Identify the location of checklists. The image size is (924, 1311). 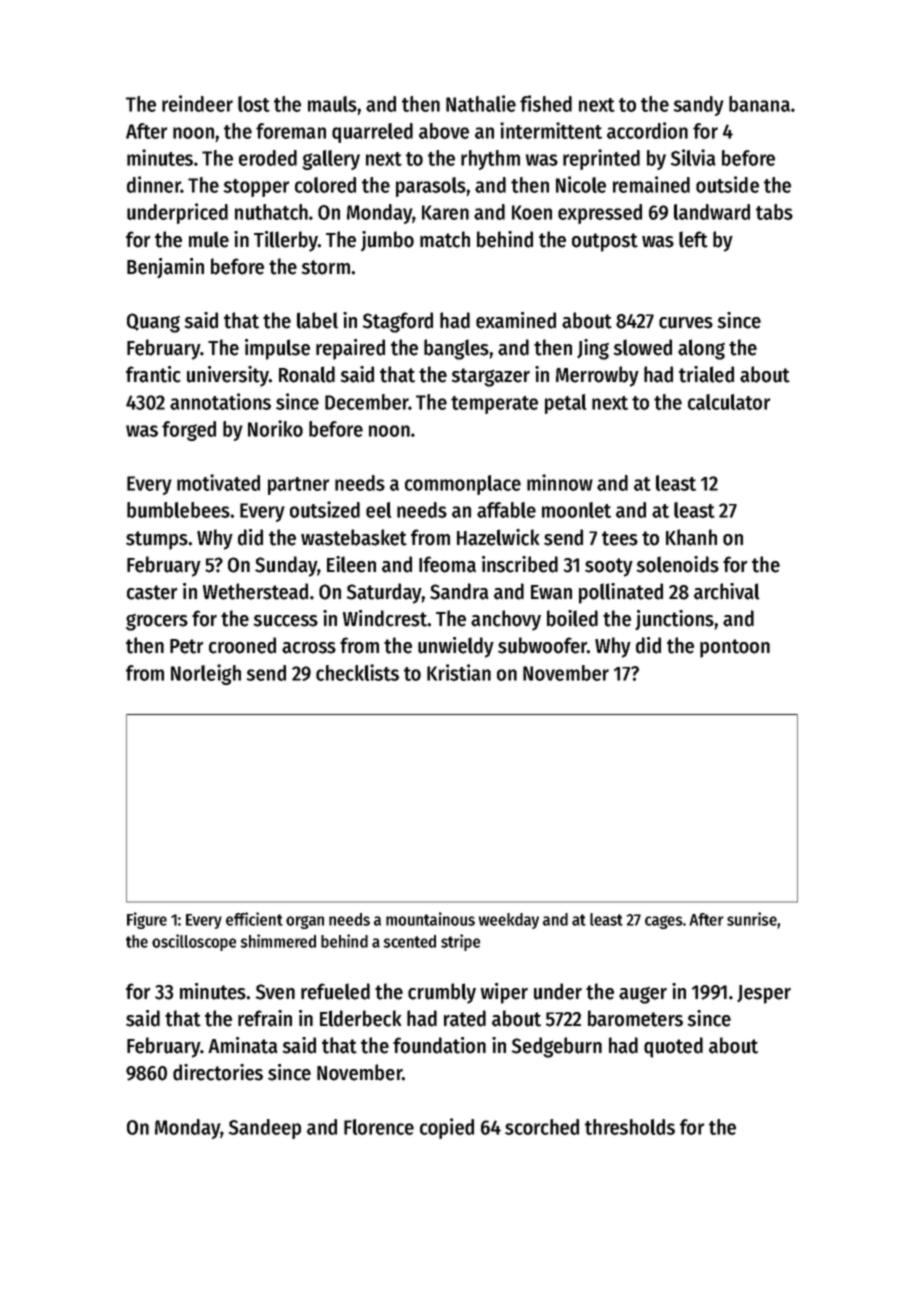
(357, 672).
